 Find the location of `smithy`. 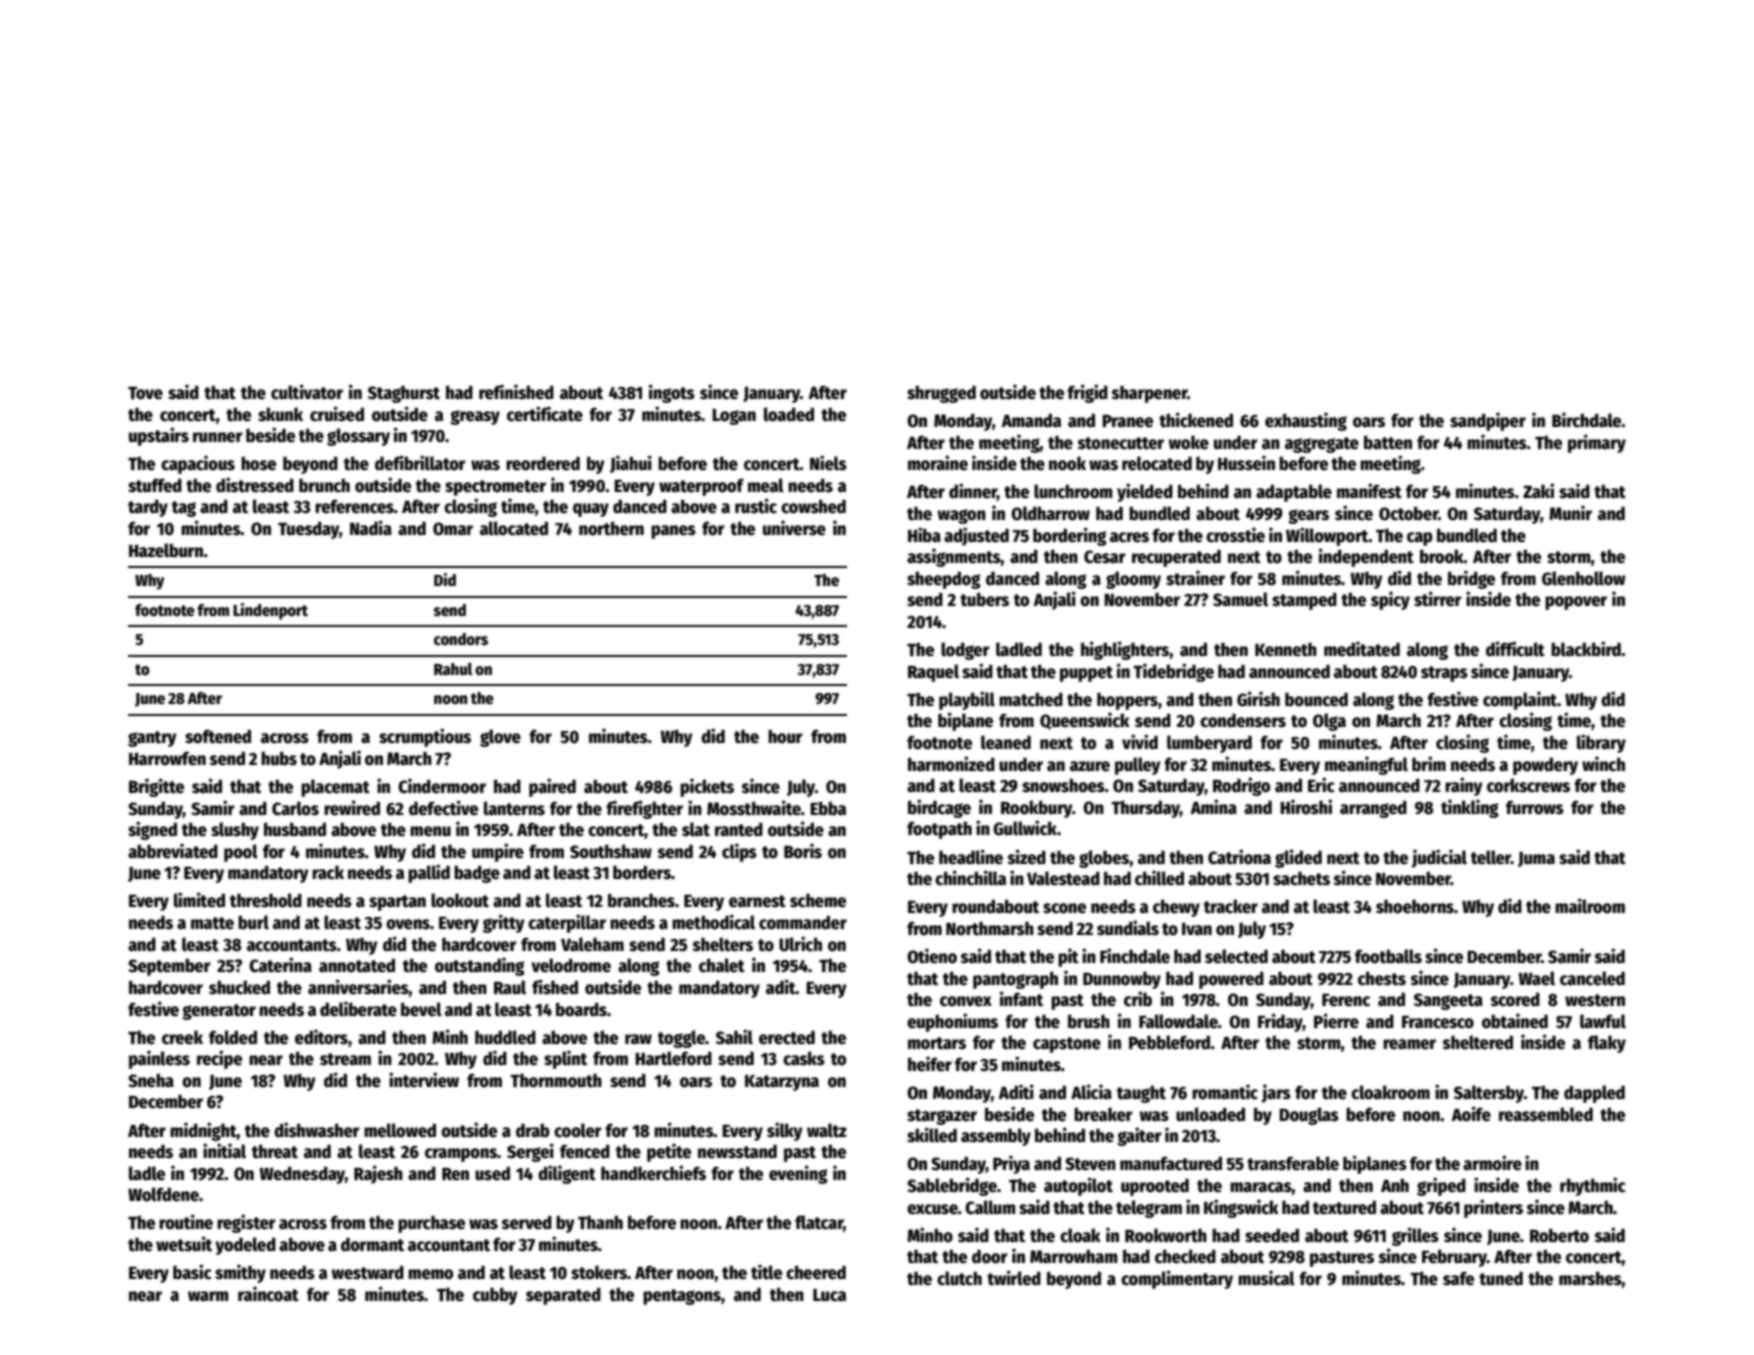

smithy is located at coordinates (240, 1273).
